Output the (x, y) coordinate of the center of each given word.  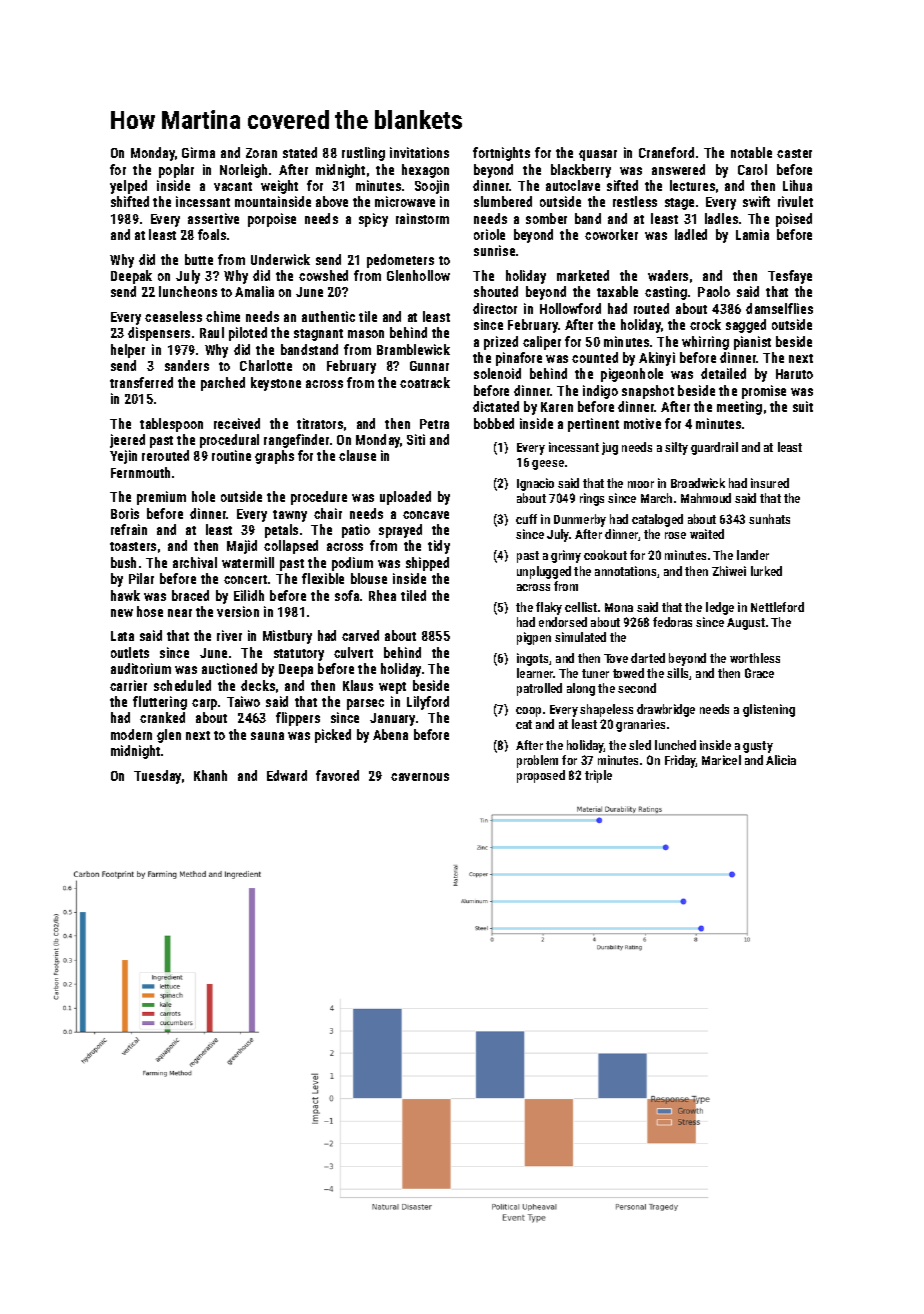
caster (794, 153)
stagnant (318, 335)
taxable (617, 291)
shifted (130, 201)
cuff (526, 519)
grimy (566, 556)
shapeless (606, 710)
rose (675, 535)
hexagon (425, 171)
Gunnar (429, 366)
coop (528, 712)
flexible (323, 578)
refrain (129, 529)
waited (707, 534)
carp (204, 704)
